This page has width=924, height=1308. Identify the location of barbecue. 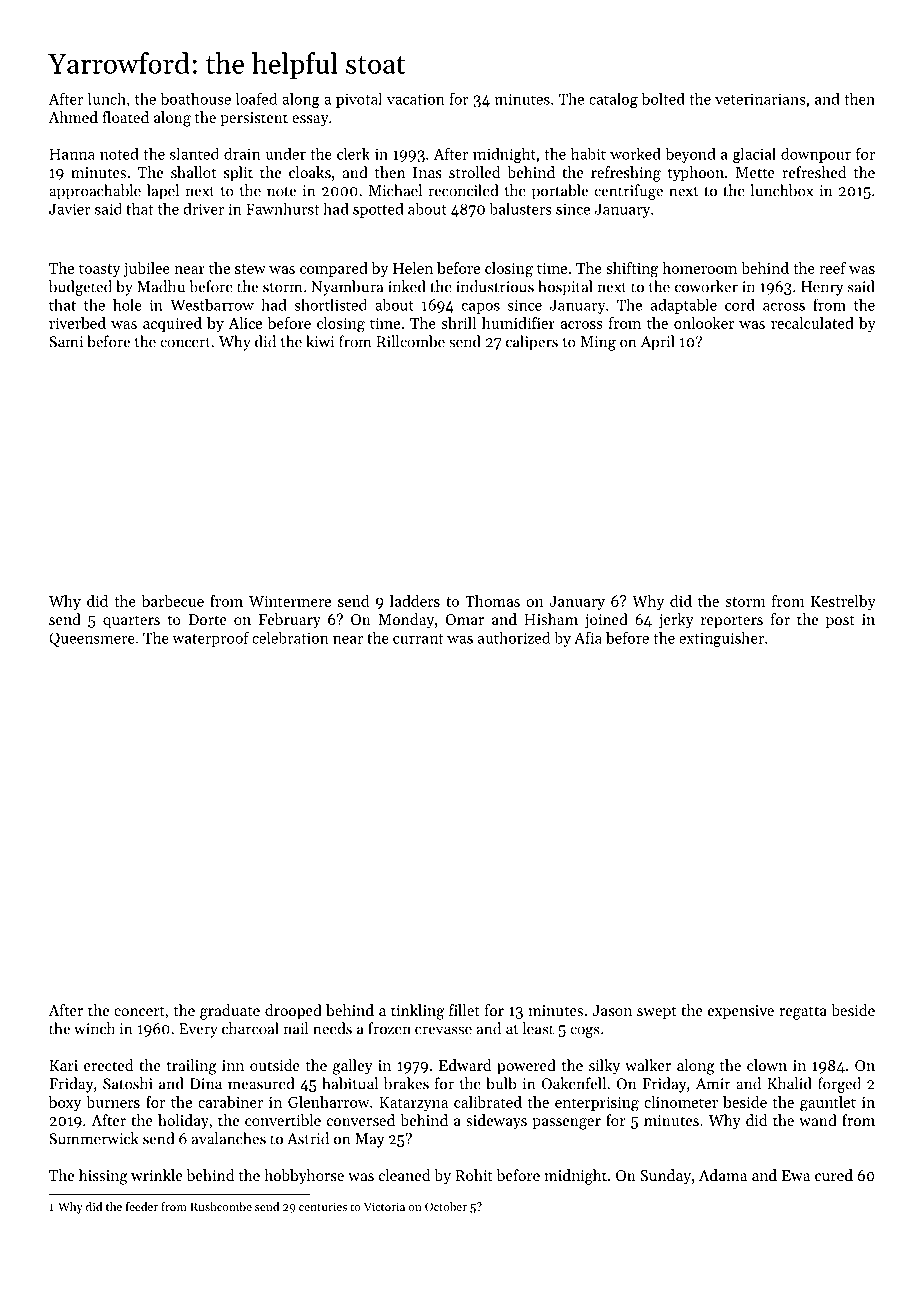
(172, 601).
